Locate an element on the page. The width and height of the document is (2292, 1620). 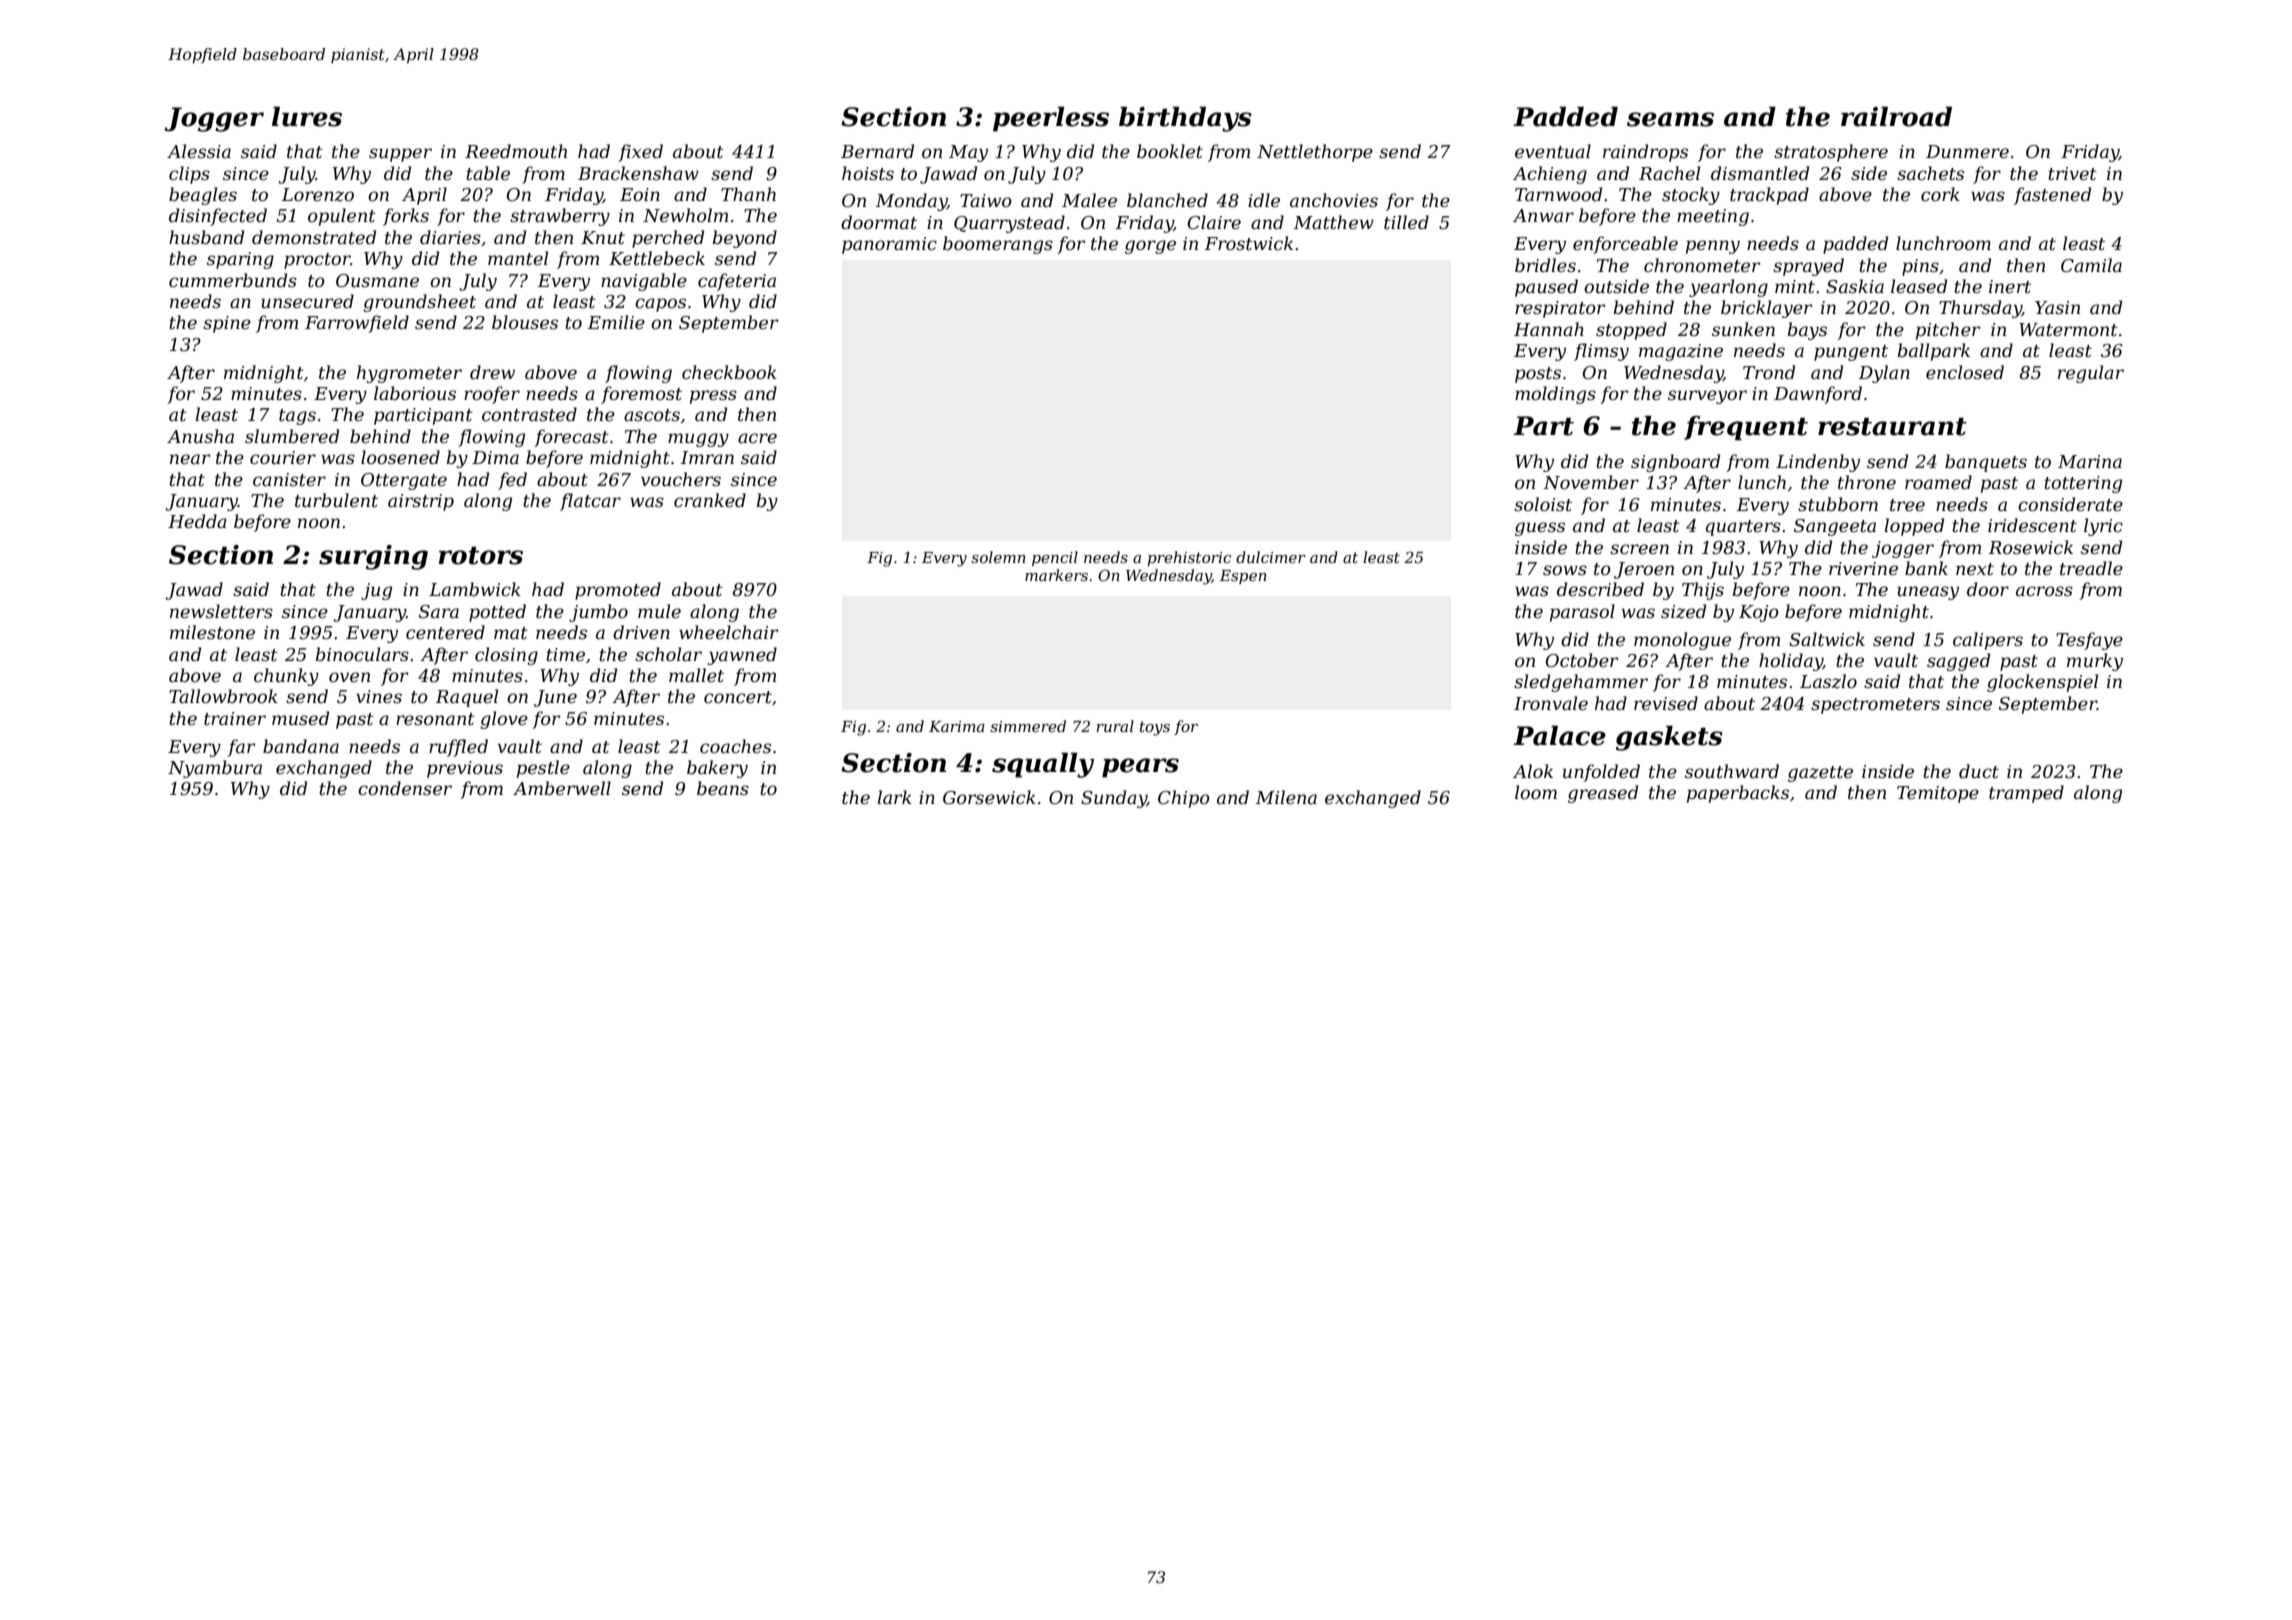
peerless is located at coordinates (1051, 119).
